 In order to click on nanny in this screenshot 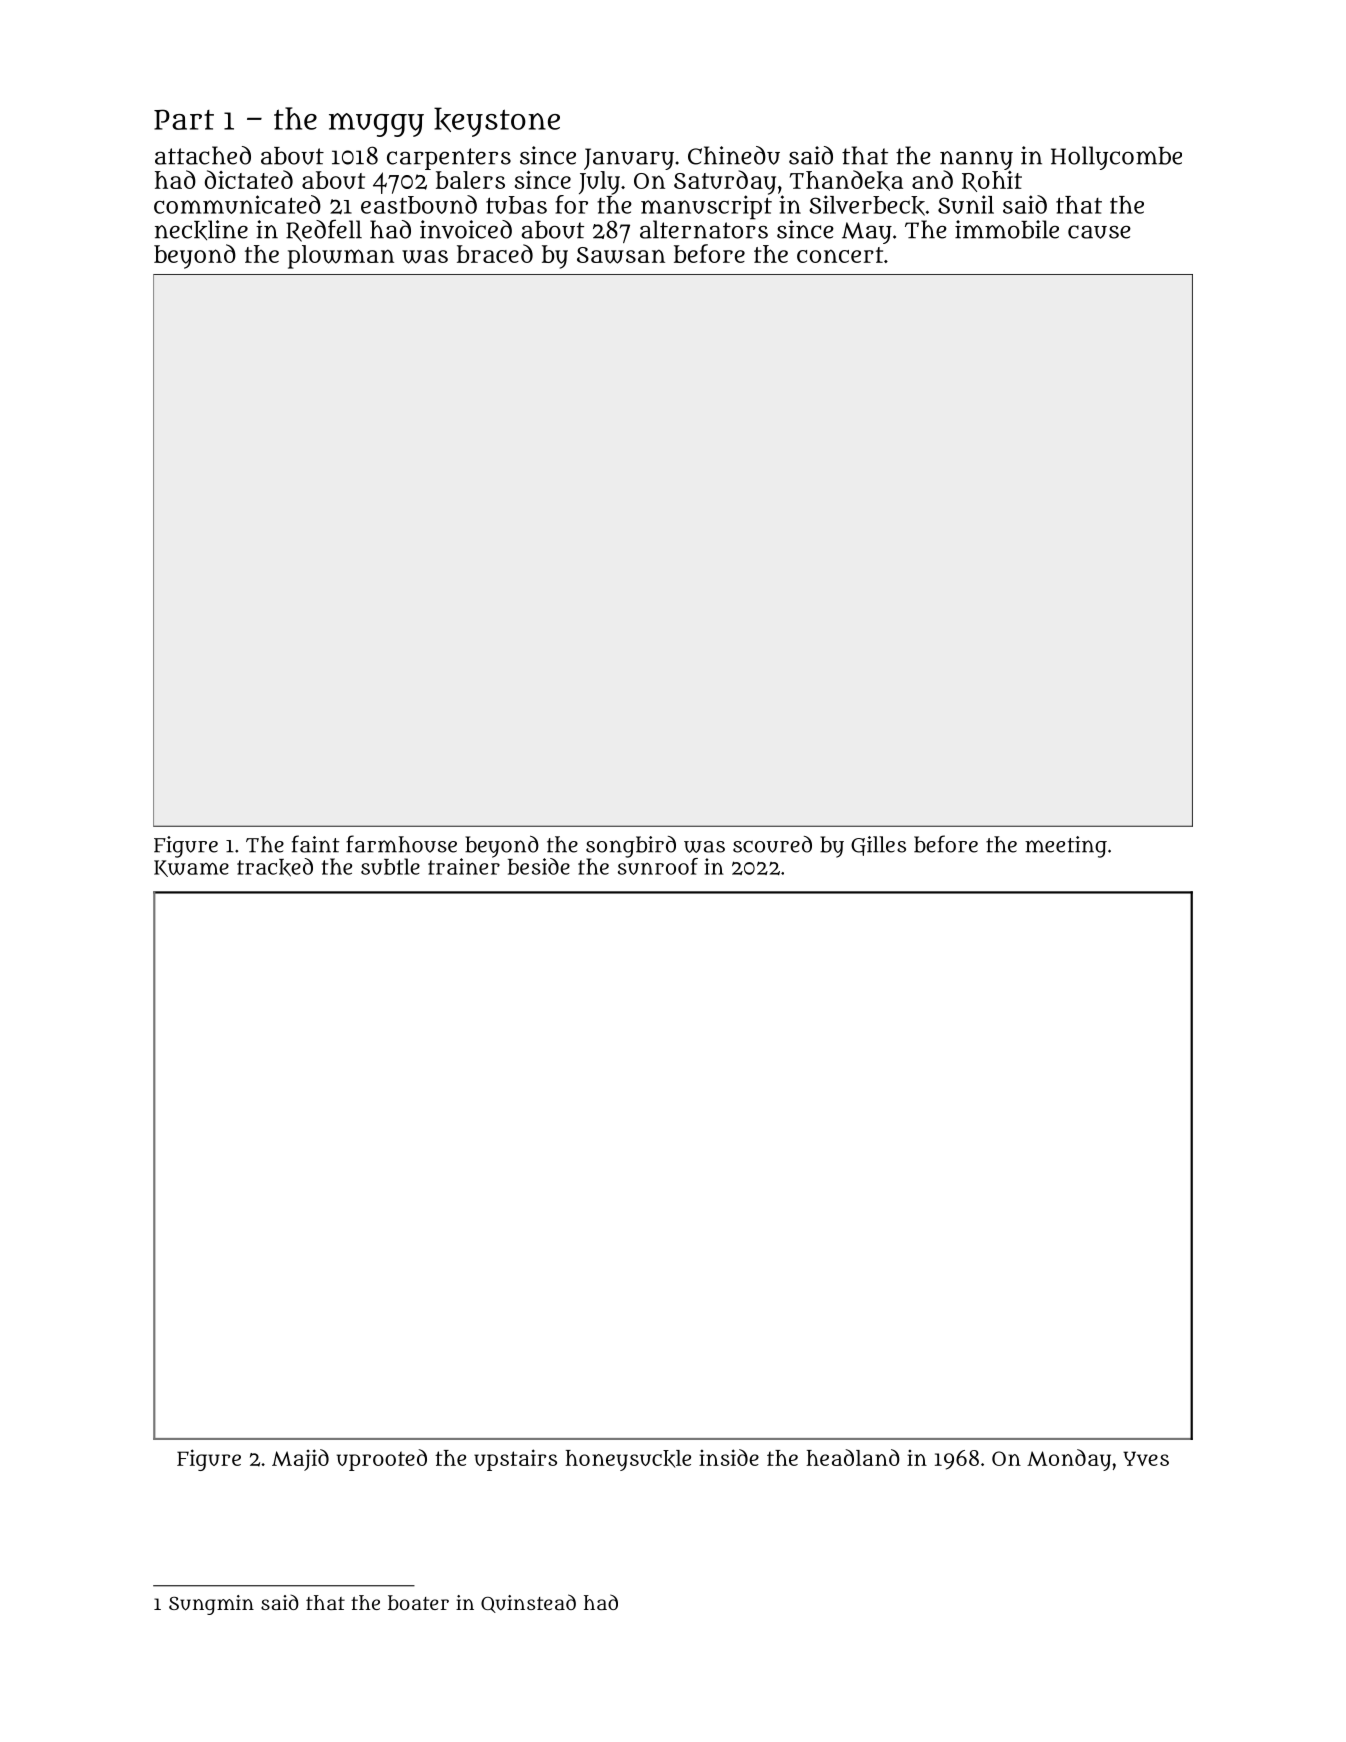, I will do `click(976, 160)`.
